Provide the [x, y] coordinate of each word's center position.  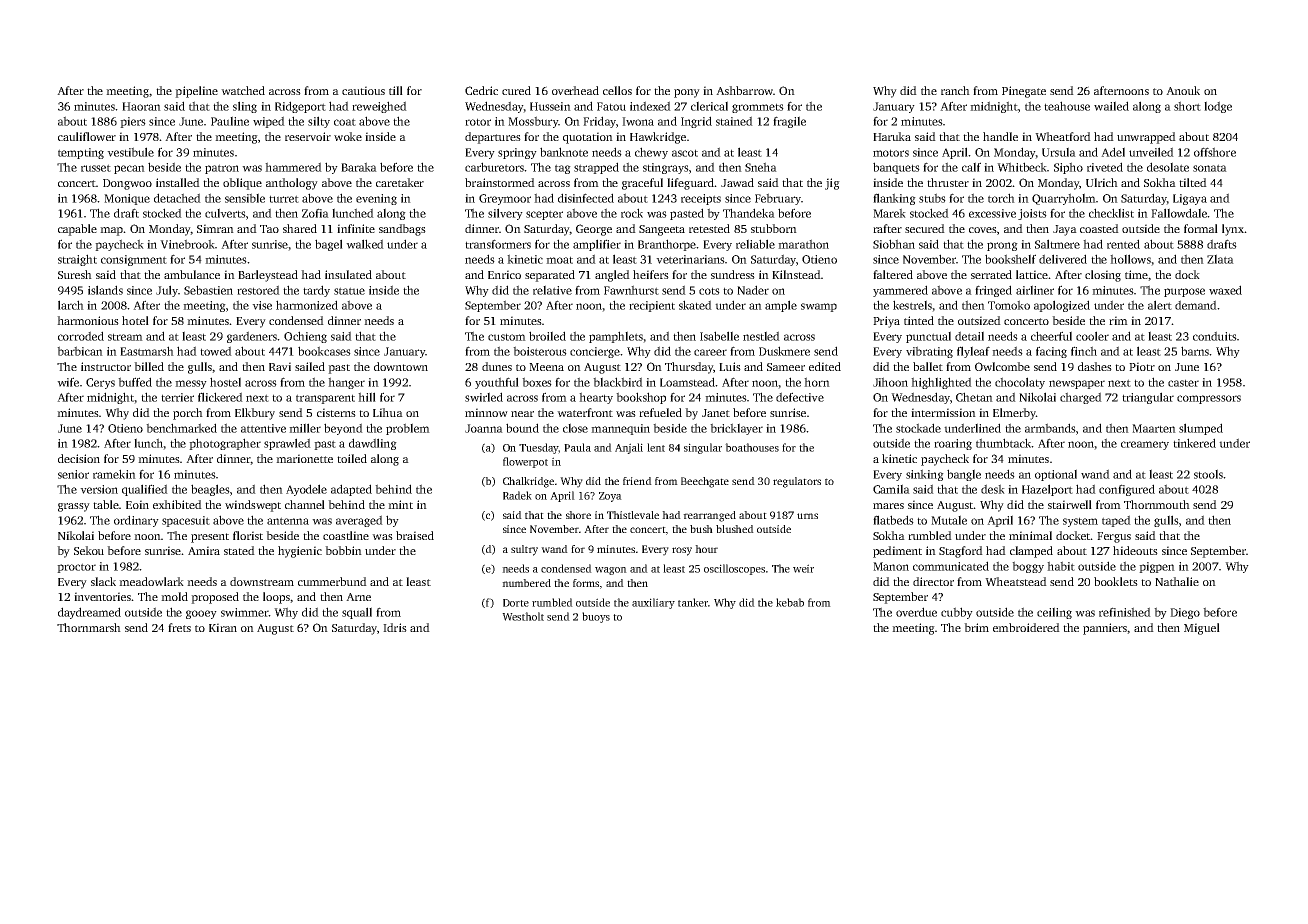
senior [73, 474]
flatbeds [893, 520]
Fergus [1114, 537]
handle [1000, 136]
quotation [588, 138]
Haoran [141, 106]
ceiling [1054, 613]
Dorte [516, 603]
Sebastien [208, 290]
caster [1183, 383]
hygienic [300, 552]
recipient [652, 306]
